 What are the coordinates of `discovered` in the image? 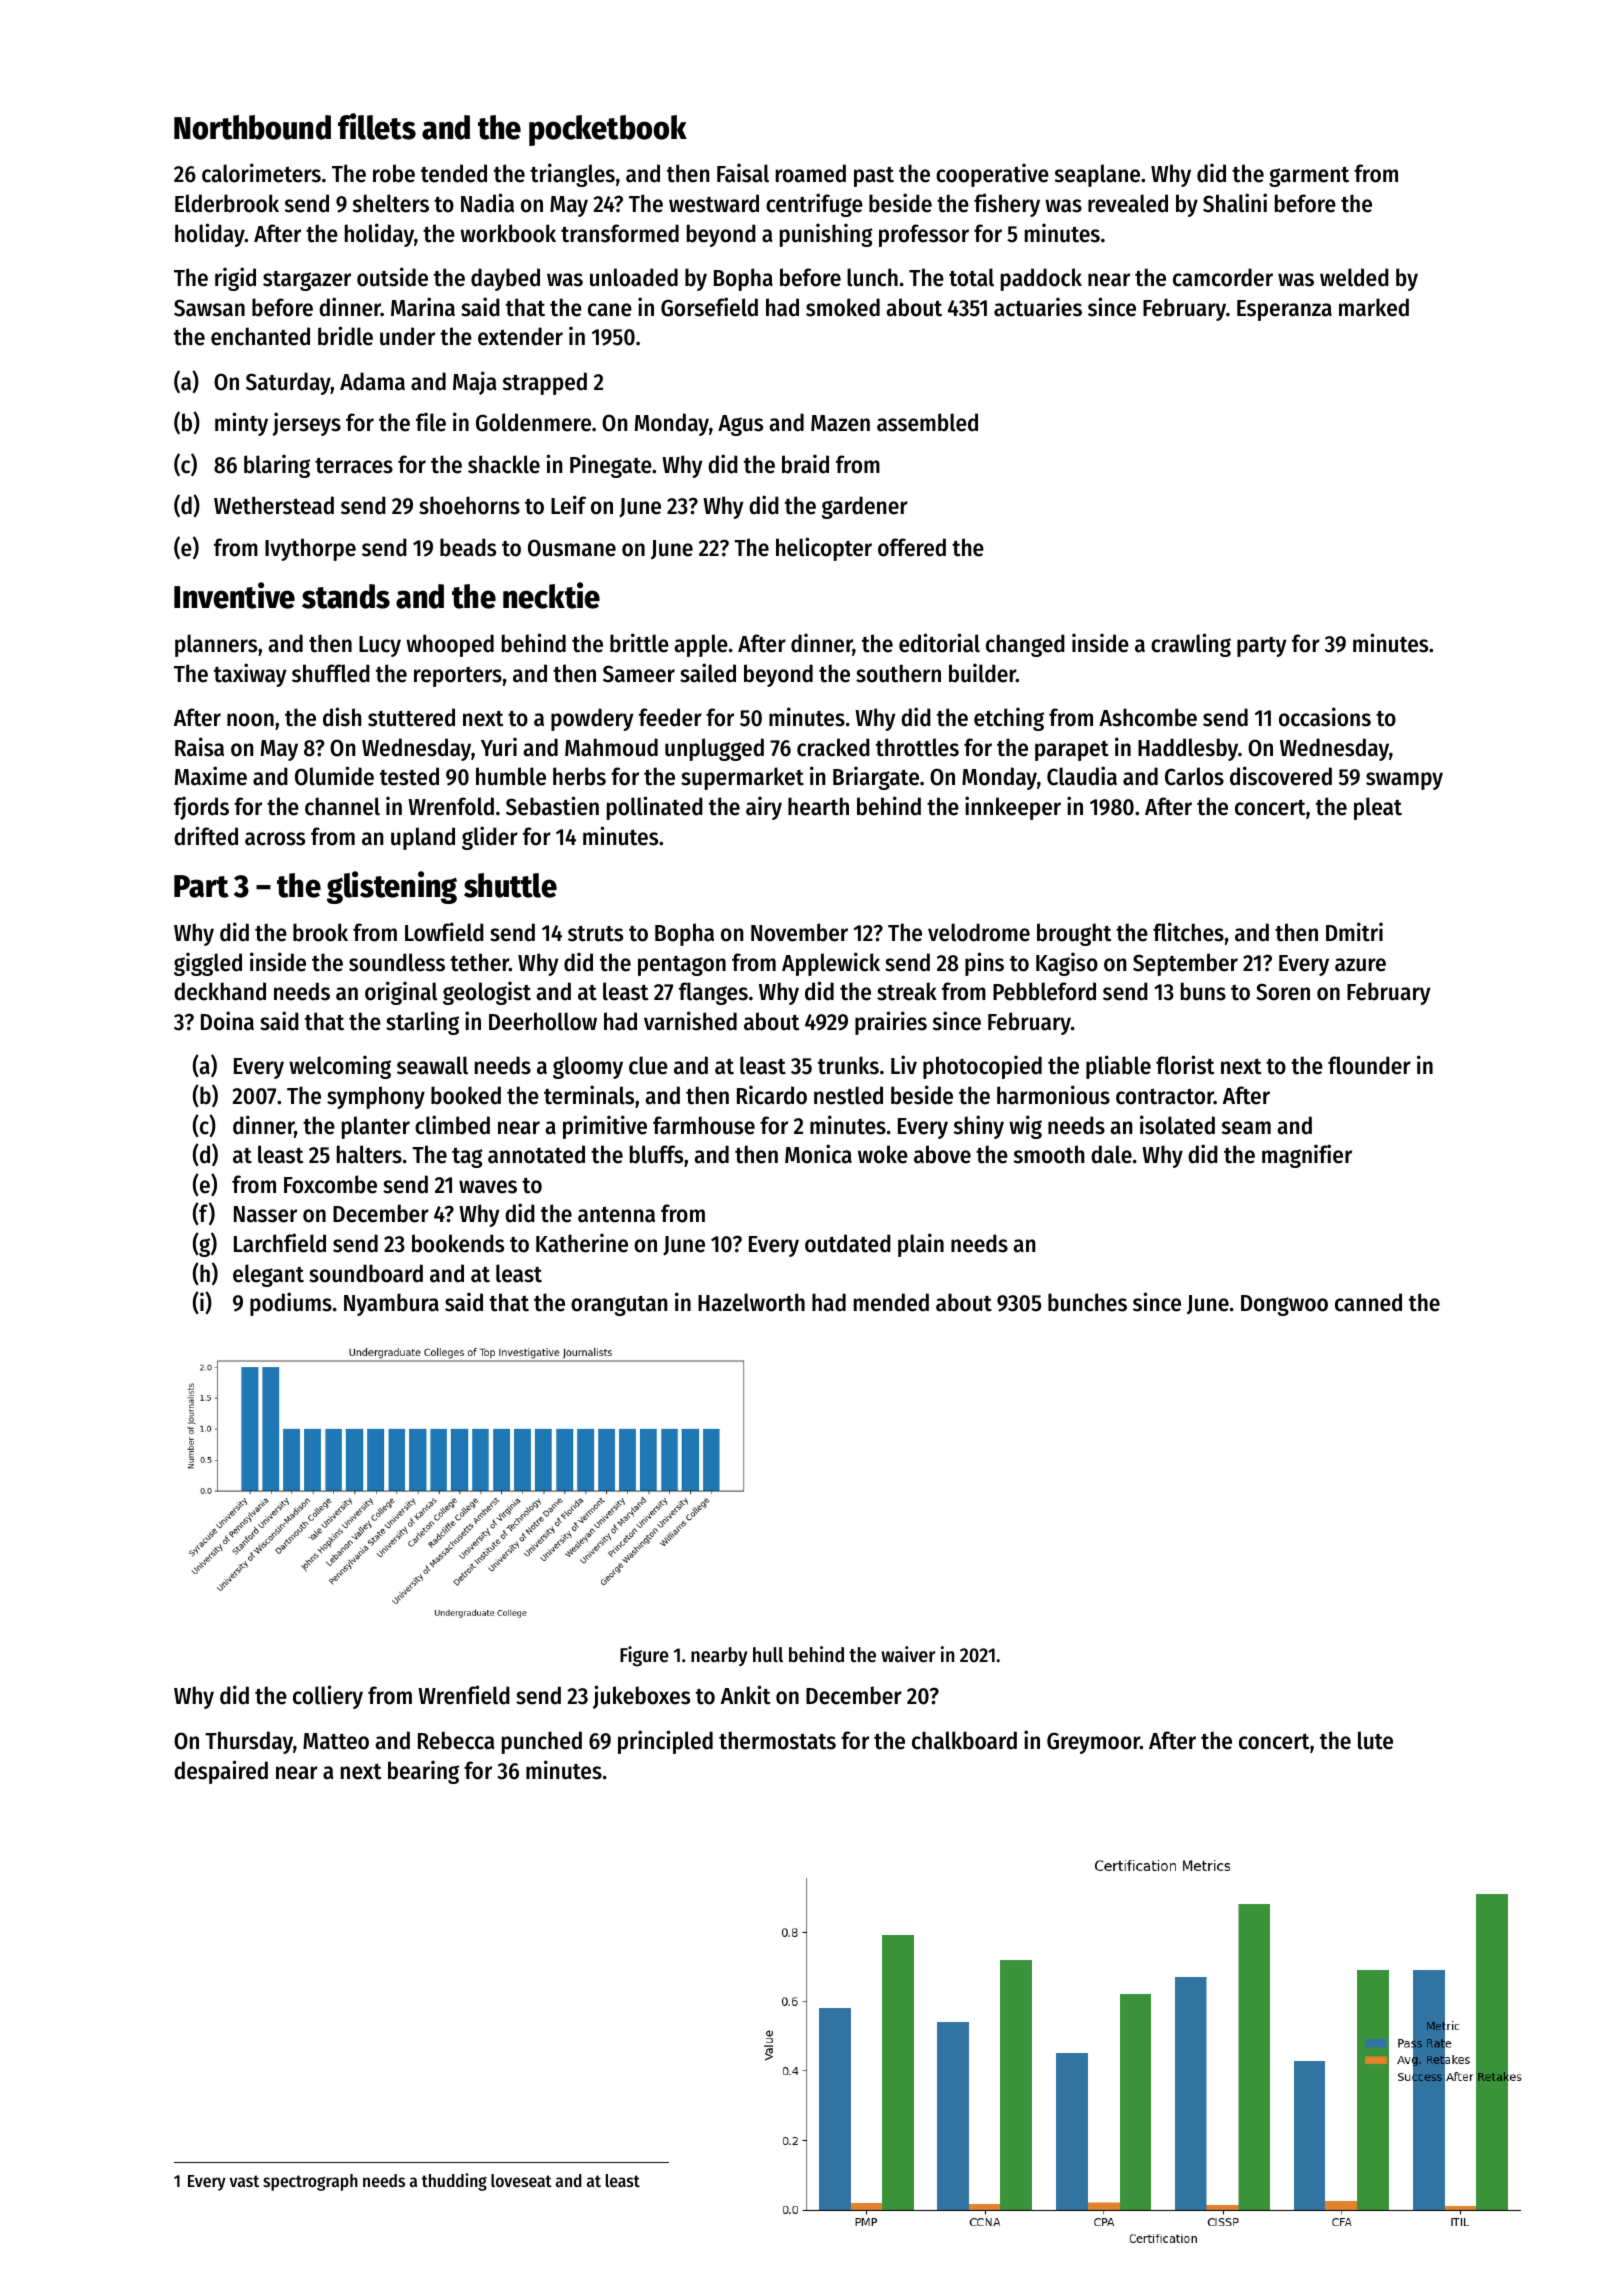 It's located at (1281, 776).
